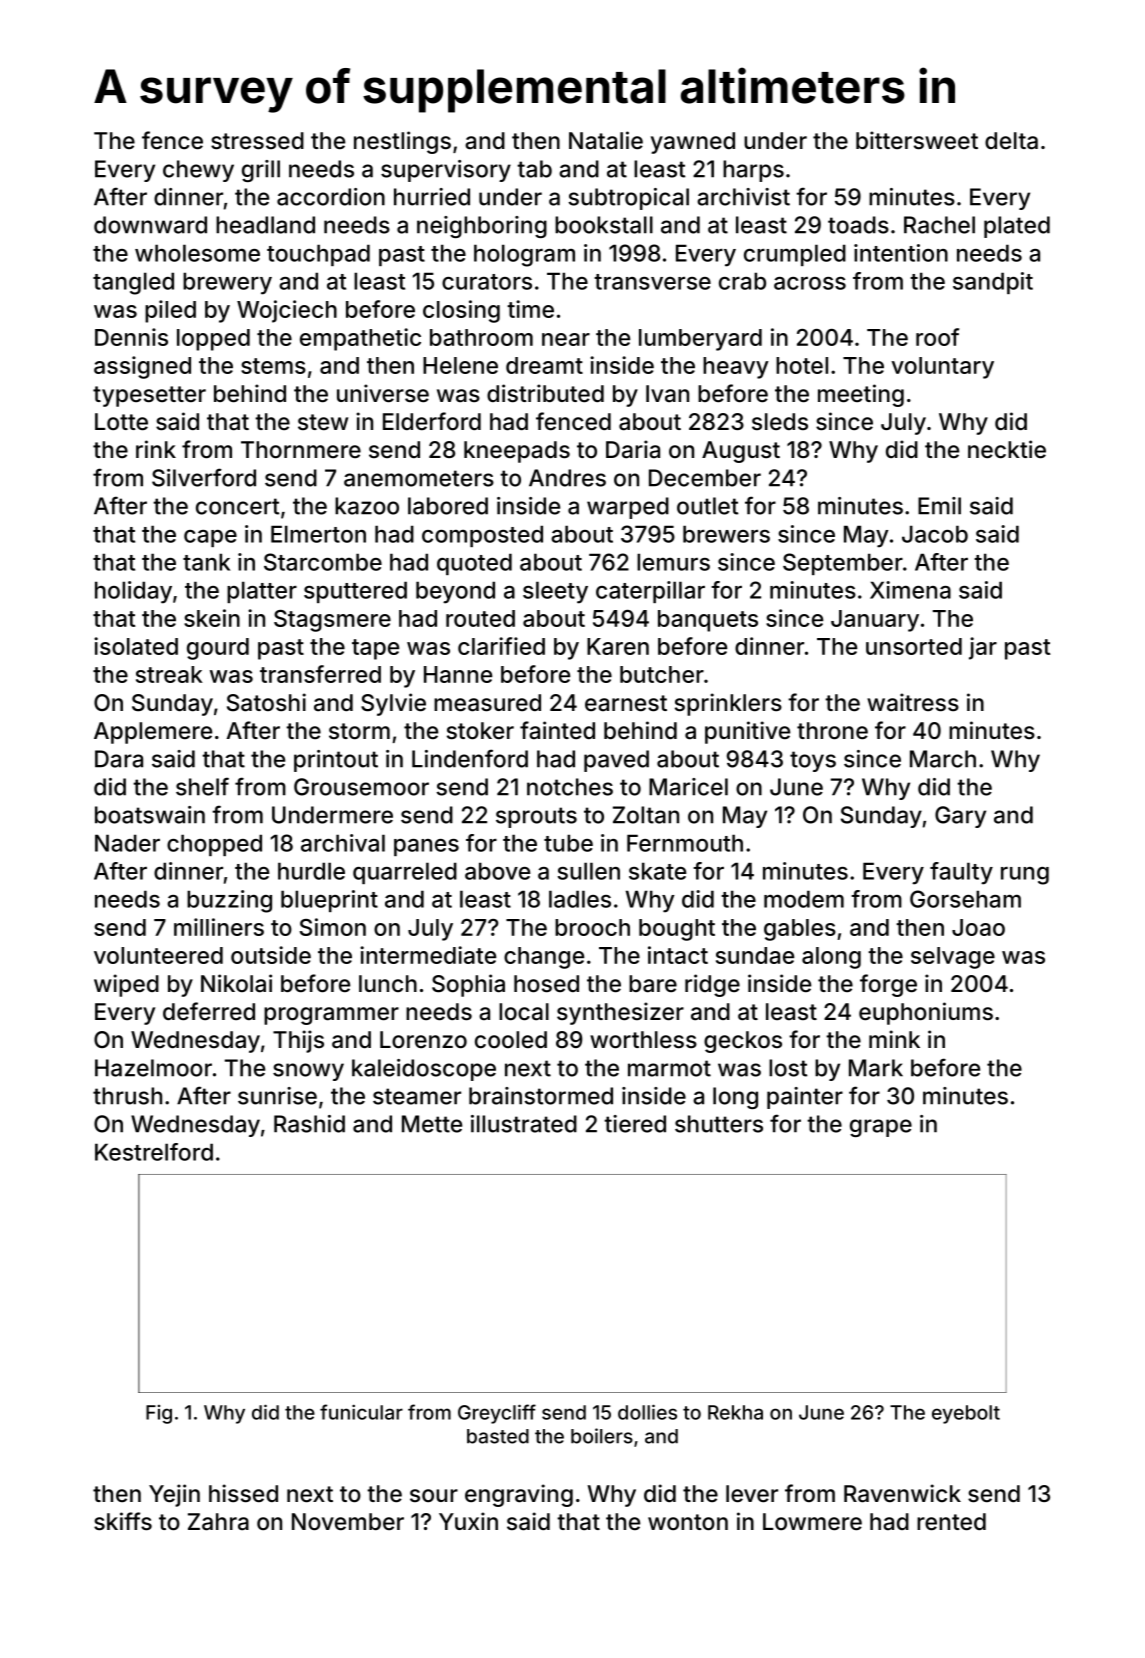 Image resolution: width=1145 pixels, height=1658 pixels. What do you see at coordinates (804, 899) in the screenshot?
I see `modem` at bounding box center [804, 899].
